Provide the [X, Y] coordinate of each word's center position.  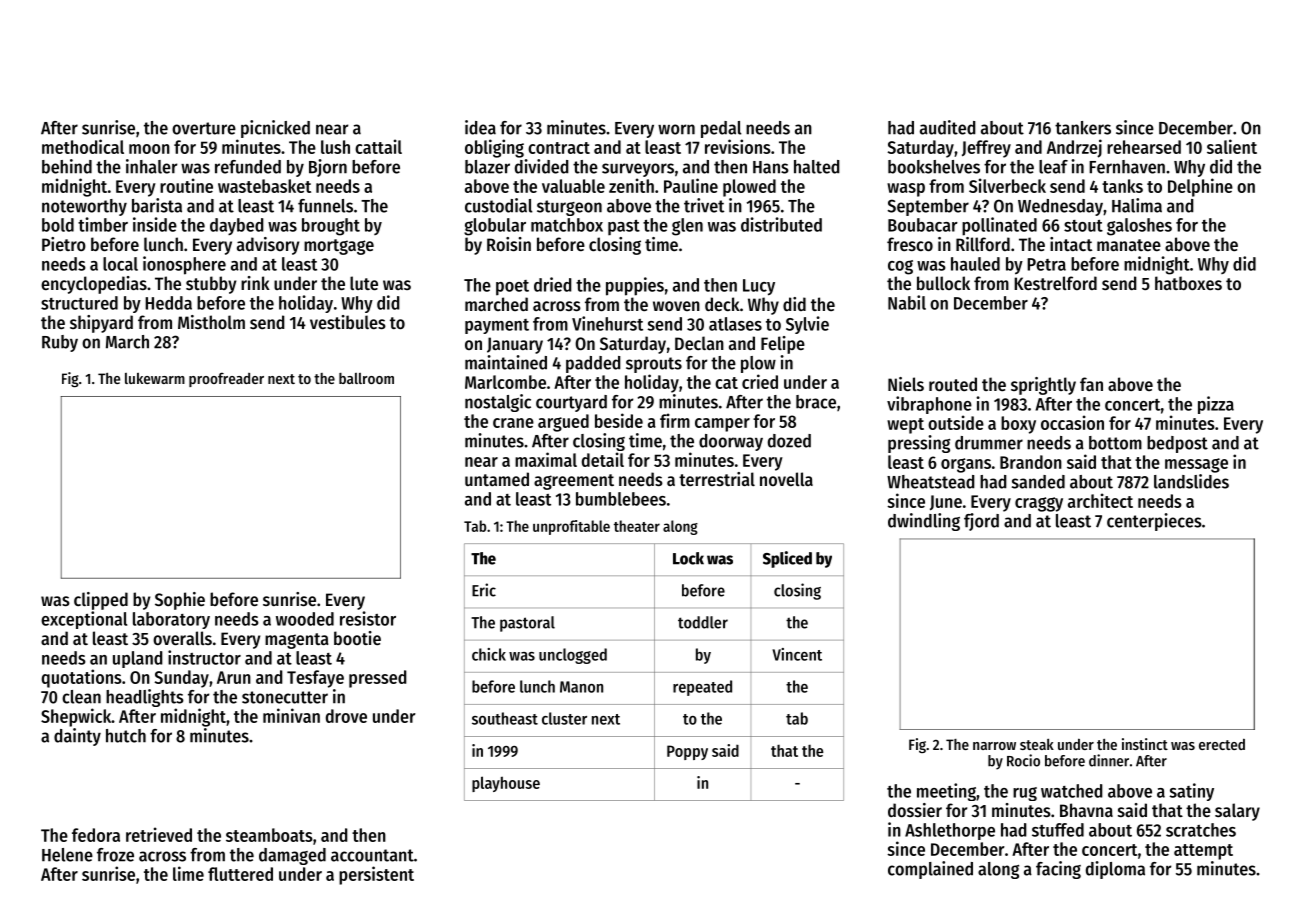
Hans [771, 167]
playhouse [506, 784]
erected [1222, 744]
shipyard [101, 324]
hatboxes [1188, 283]
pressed [378, 679]
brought [331, 227]
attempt [1203, 852]
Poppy [687, 752]
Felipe [783, 345]
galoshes [1139, 227]
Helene [67, 855]
